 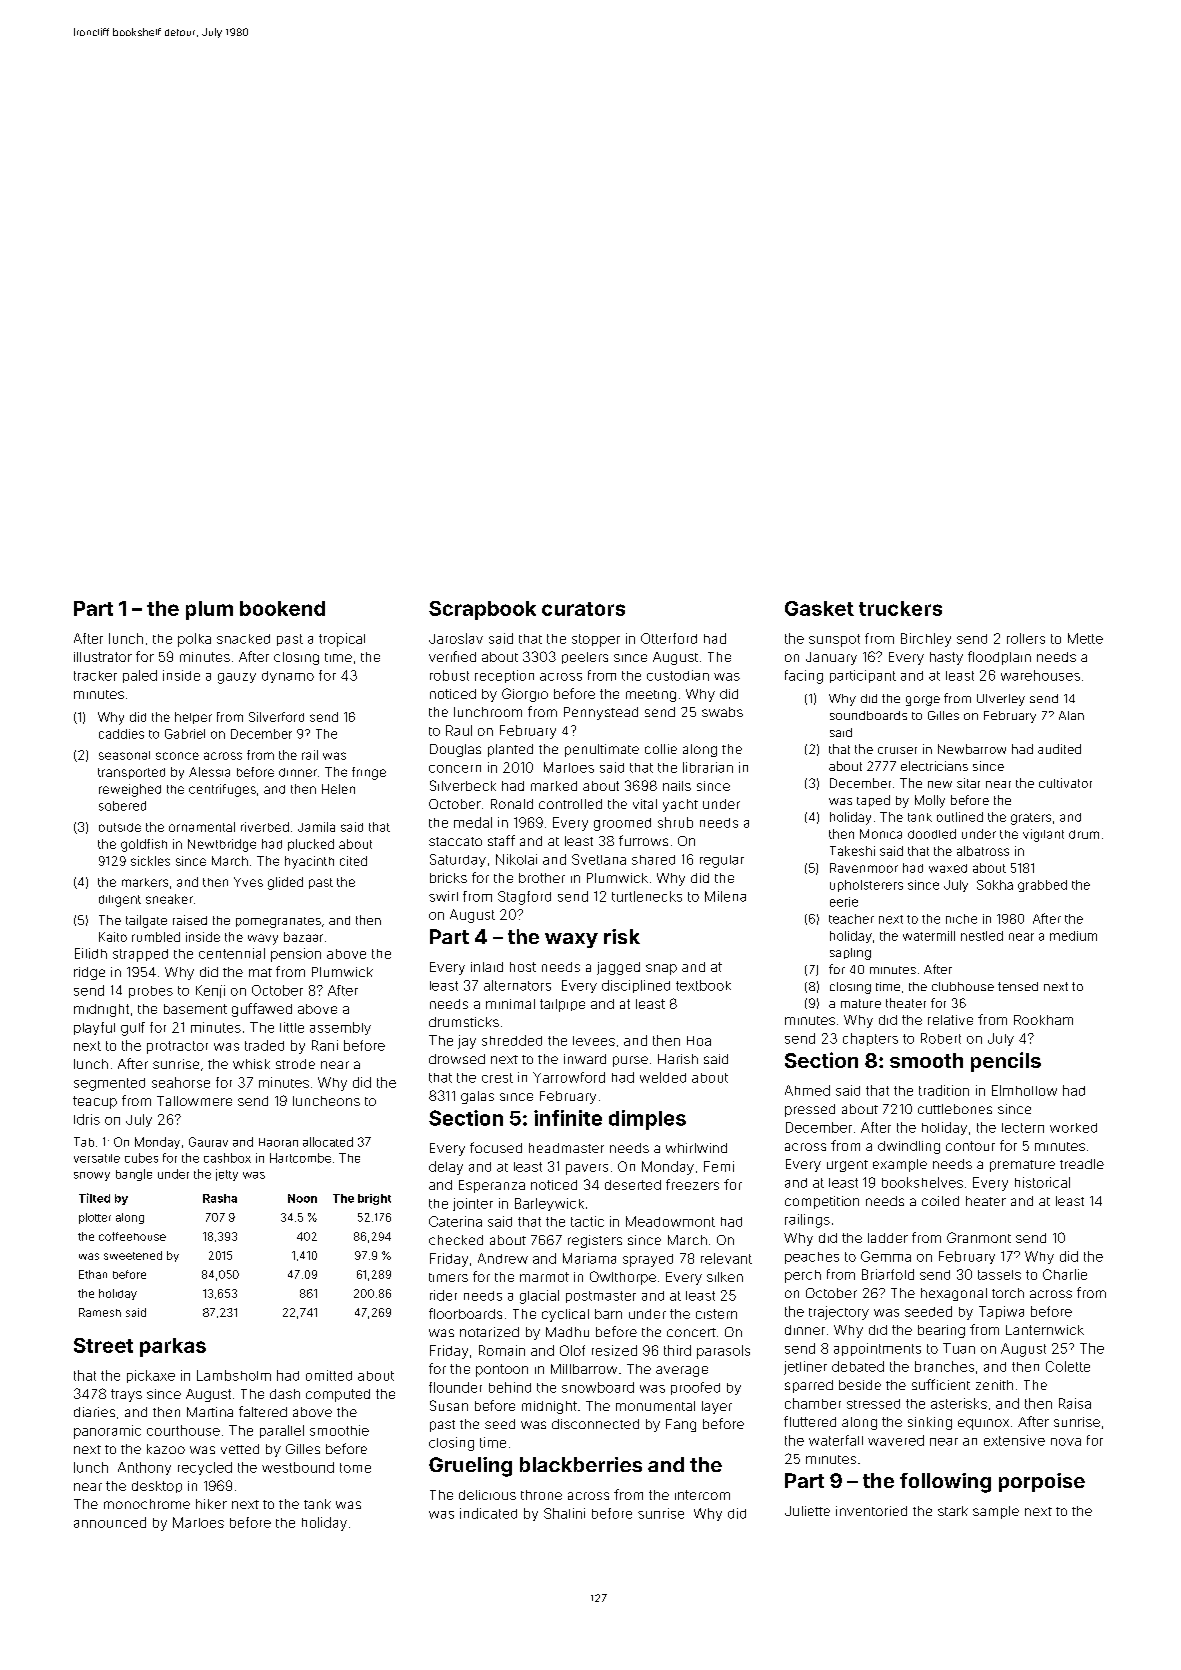 What do you see at coordinates (595, 1424) in the screenshot?
I see `disconnected` at bounding box center [595, 1424].
